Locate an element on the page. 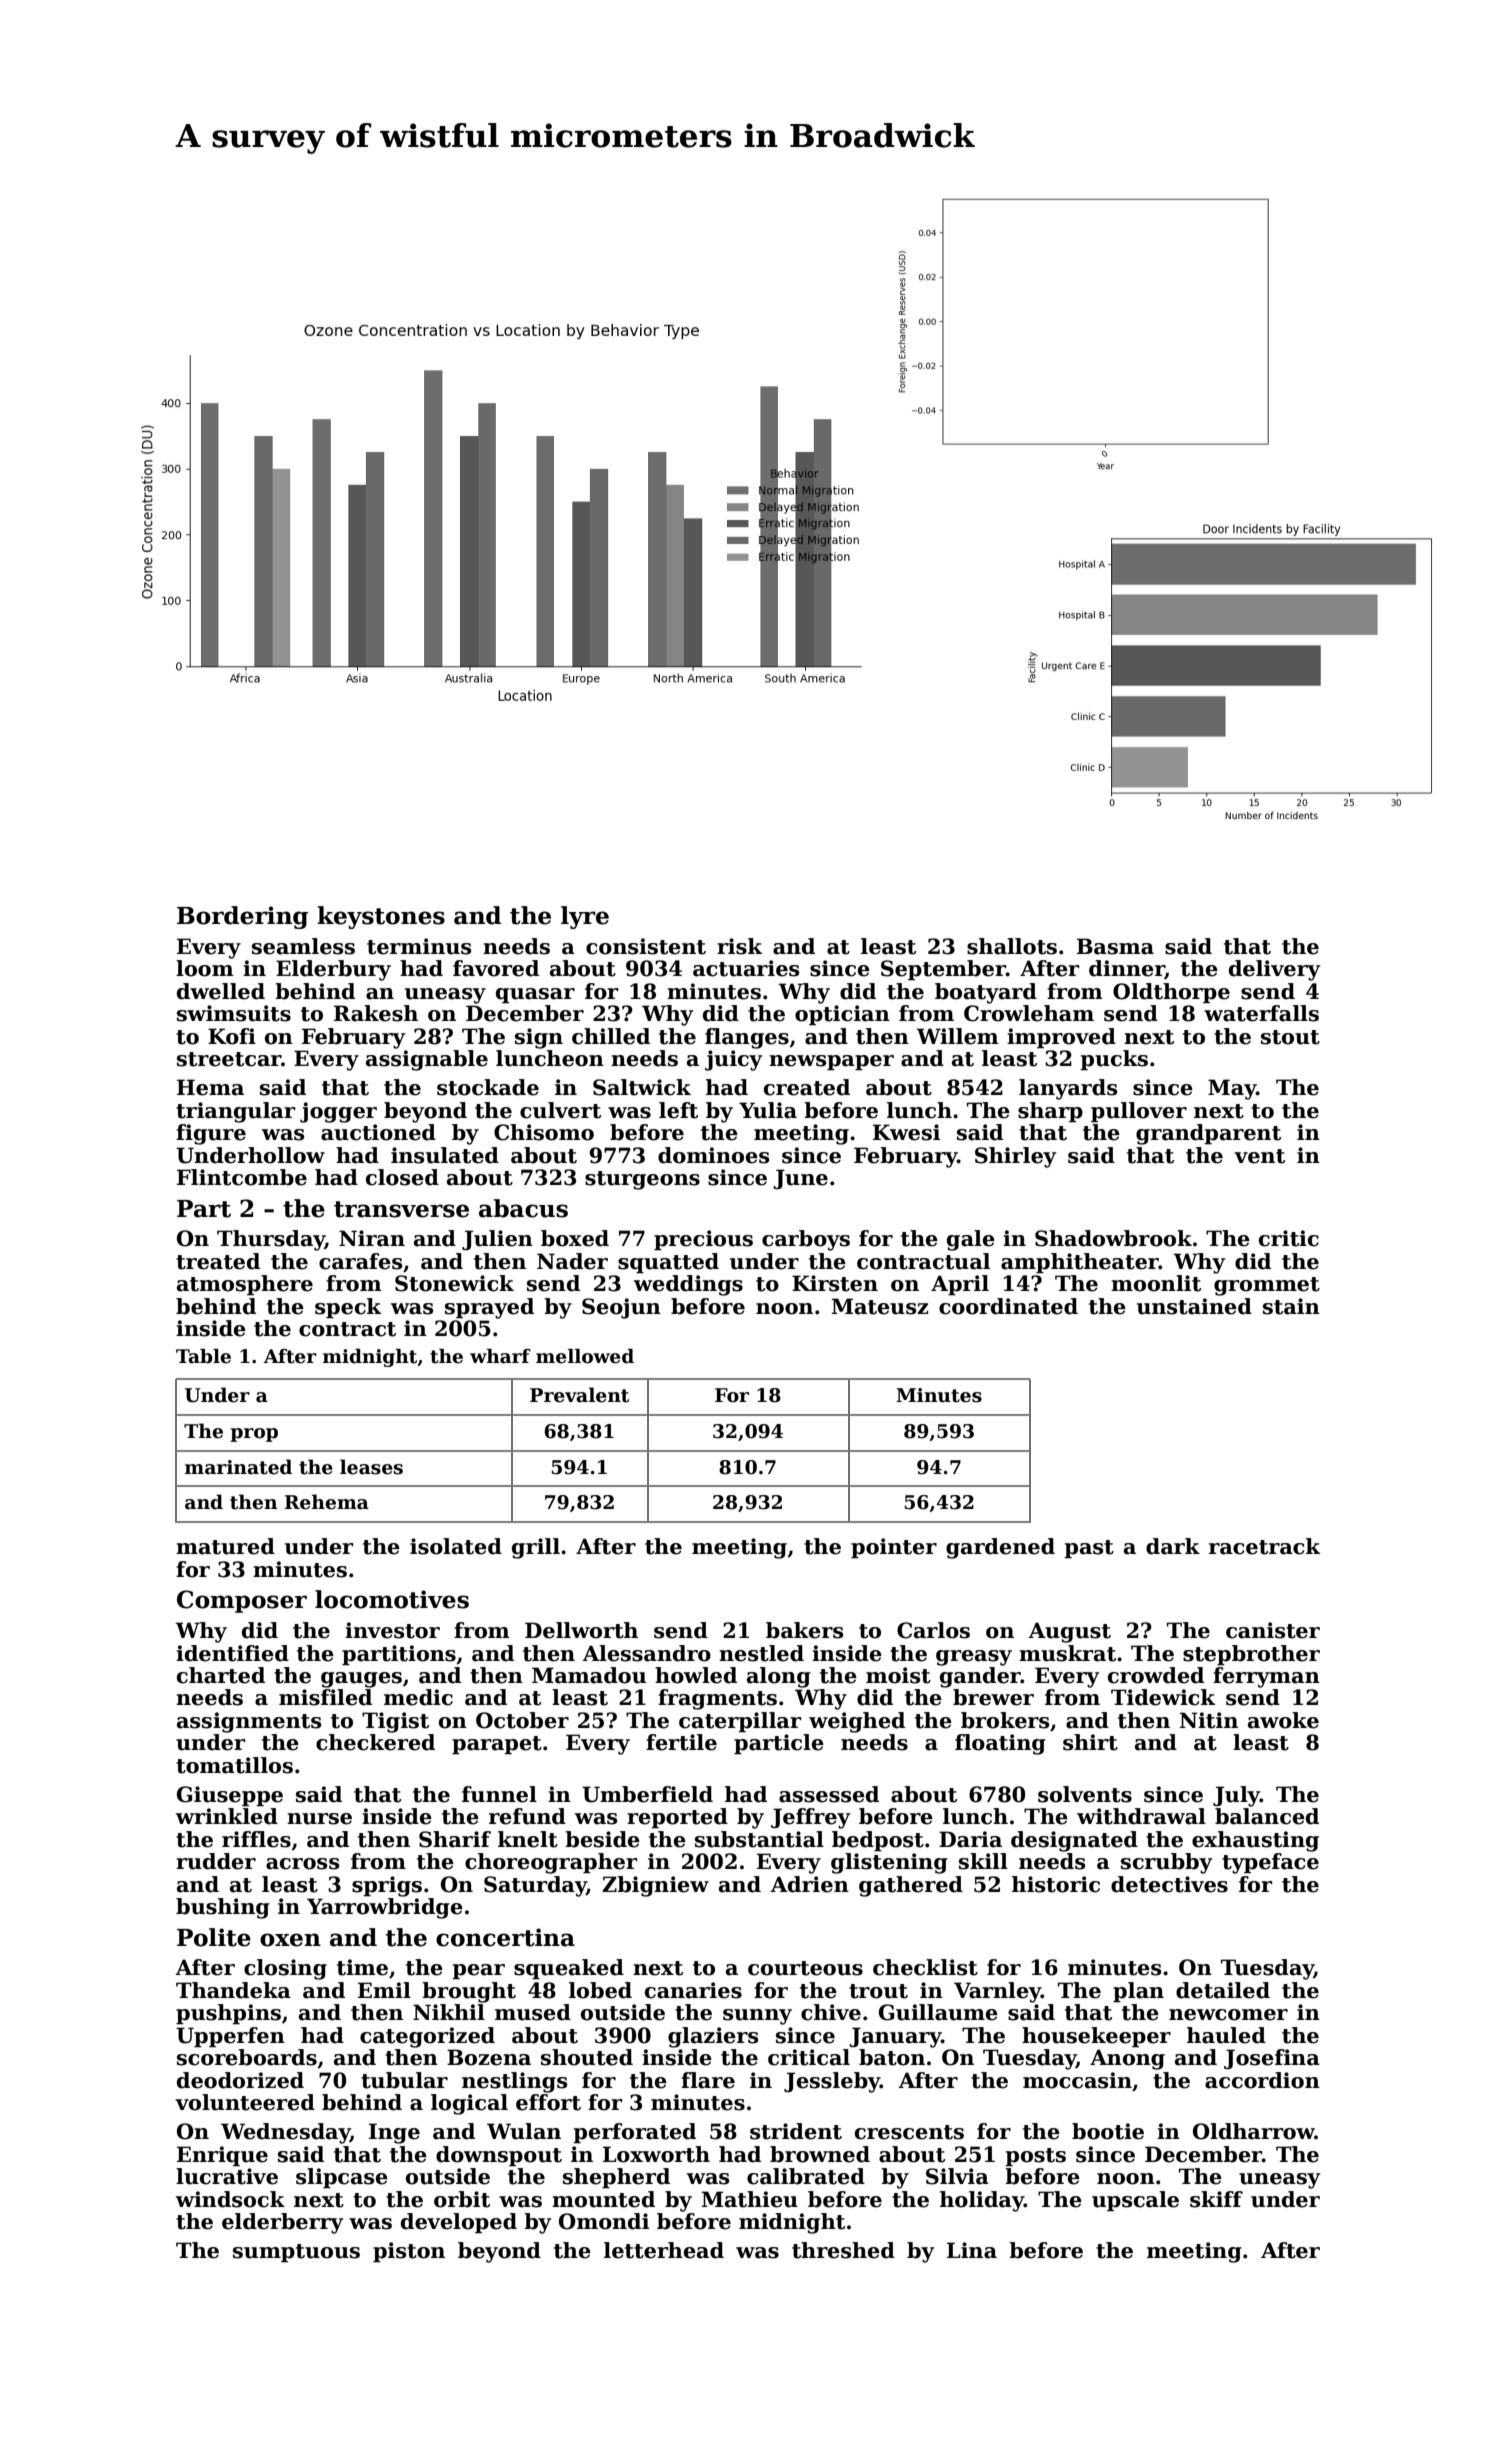 The height and width of the page is (2464, 1496). shallots is located at coordinates (1012, 946).
